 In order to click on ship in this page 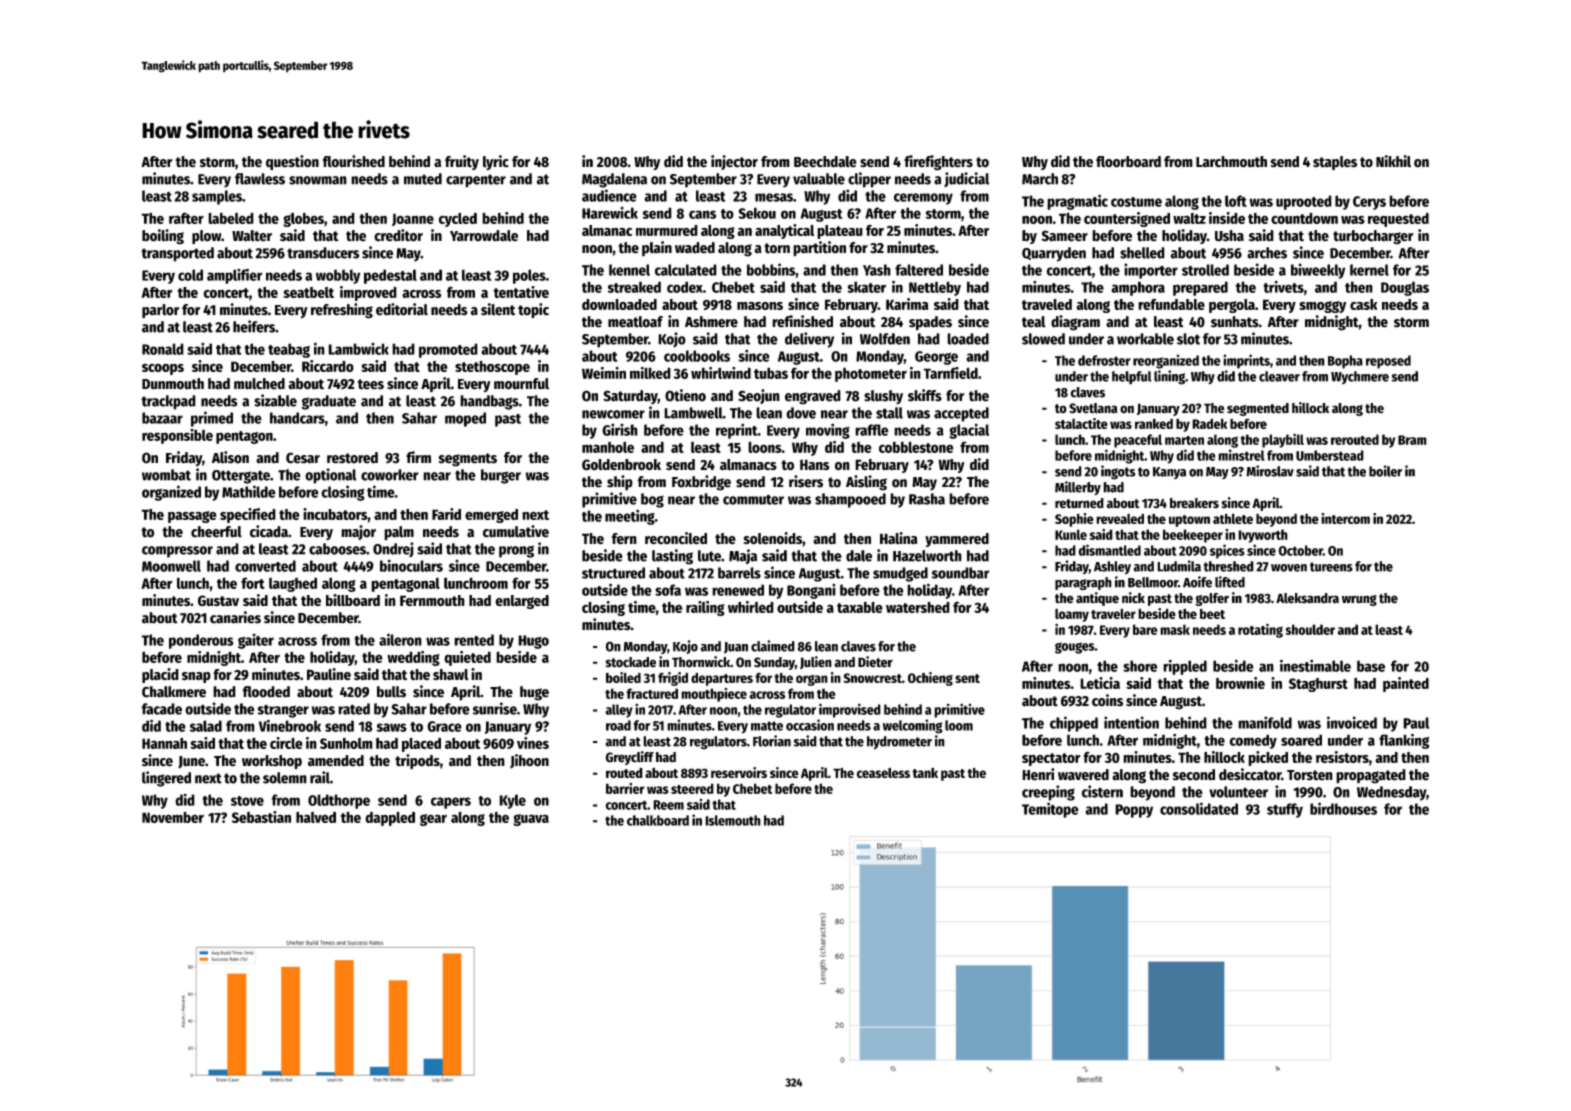, I will do `click(620, 483)`.
